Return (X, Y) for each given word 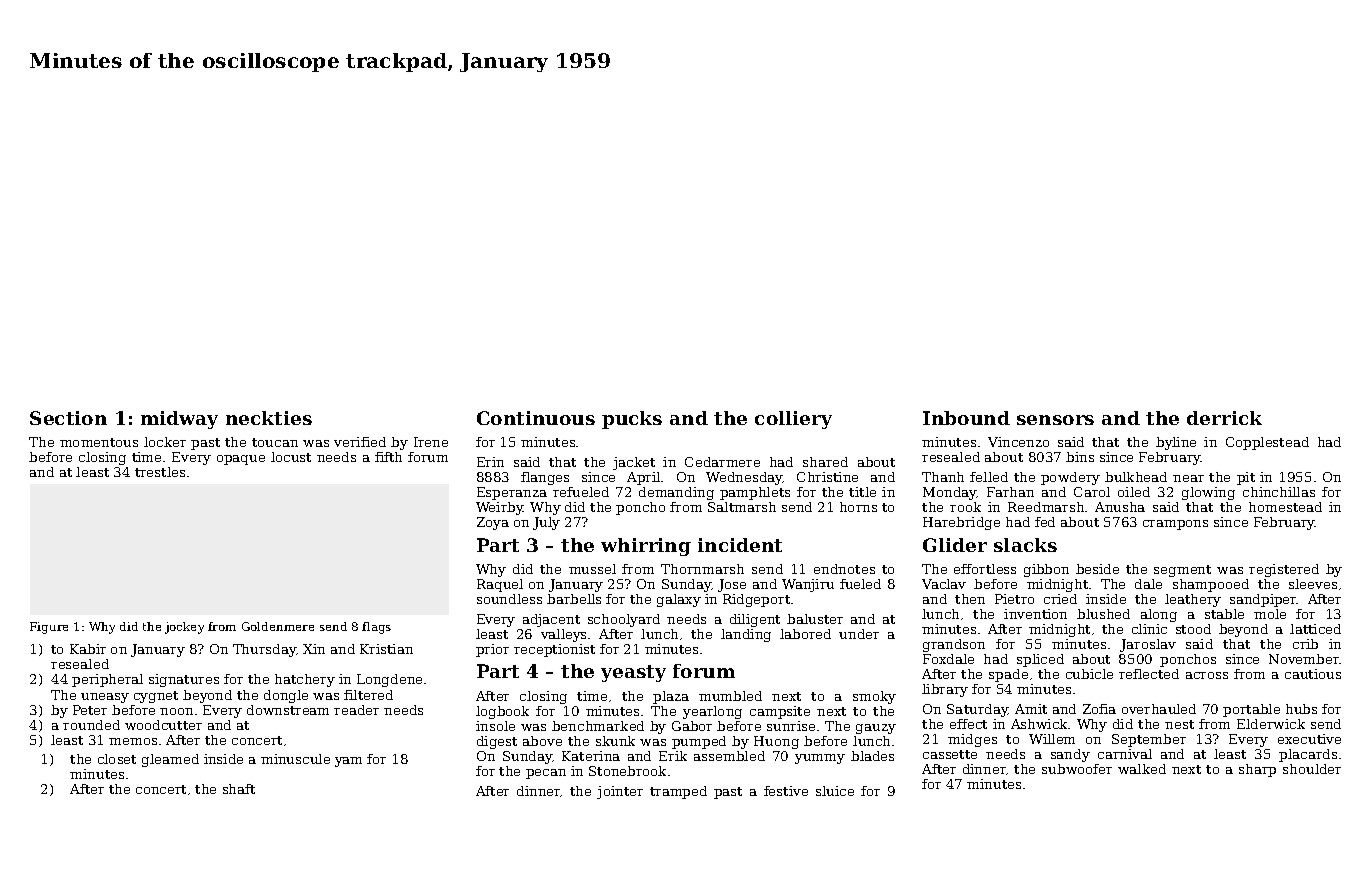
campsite (780, 712)
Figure (49, 628)
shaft (239, 789)
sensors (1055, 420)
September (1149, 740)
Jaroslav (1148, 645)
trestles (160, 472)
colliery (793, 420)
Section (68, 418)
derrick (1224, 418)
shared (825, 462)
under (859, 634)
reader (356, 710)
